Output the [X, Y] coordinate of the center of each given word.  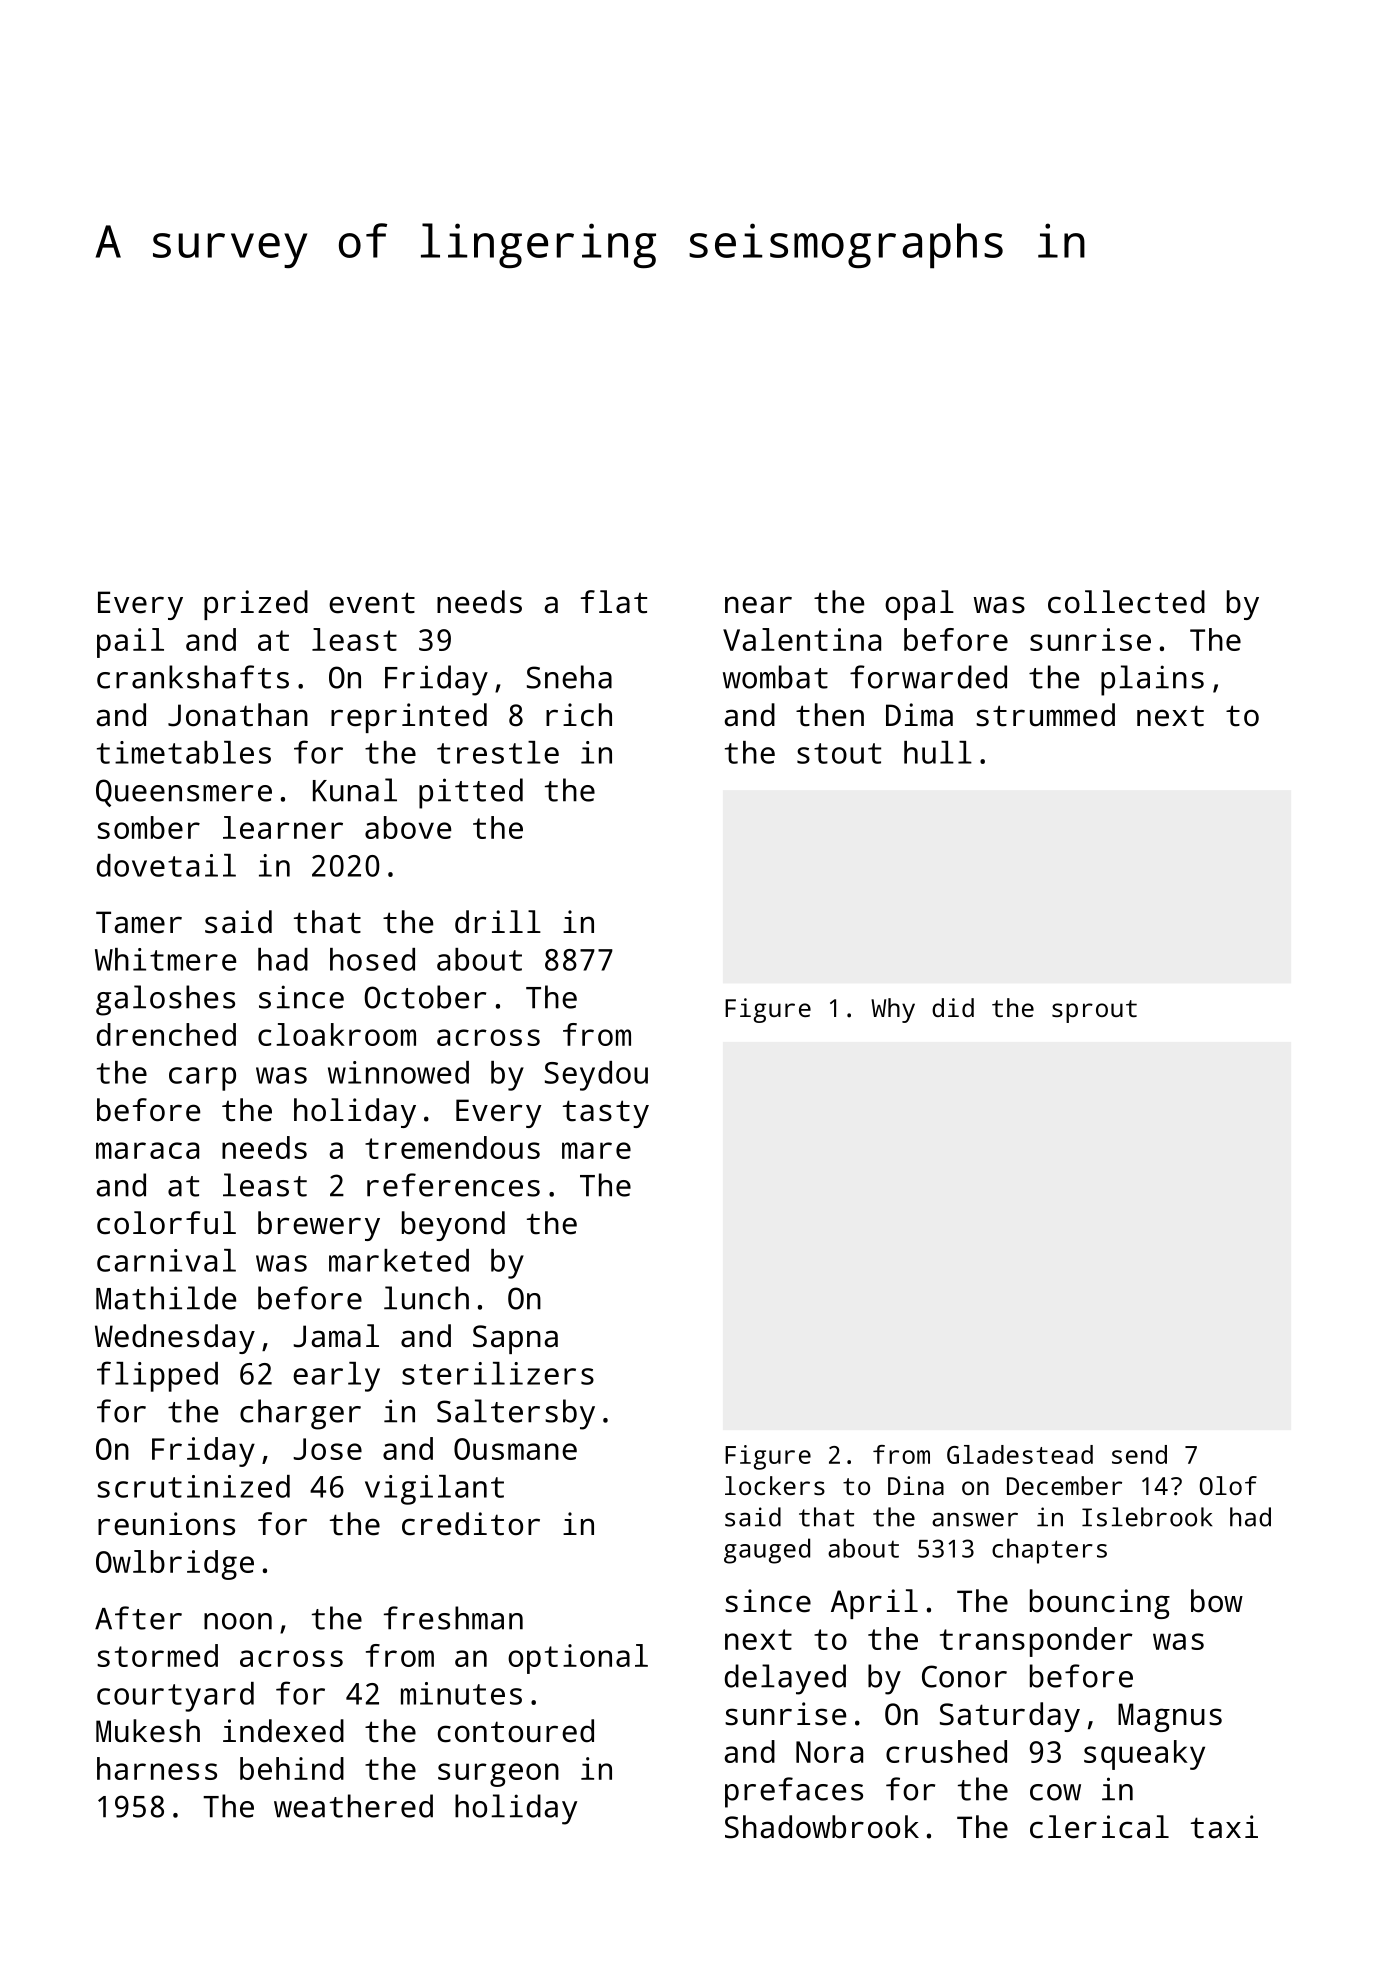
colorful [166, 1223]
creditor [471, 1524]
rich [579, 715]
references [453, 1185]
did [953, 1007]
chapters [1049, 1551]
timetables [184, 752]
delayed [785, 1679]
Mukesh [148, 1731]
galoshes [165, 1000]
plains [1152, 680]
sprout [1094, 1011]
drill [498, 922]
